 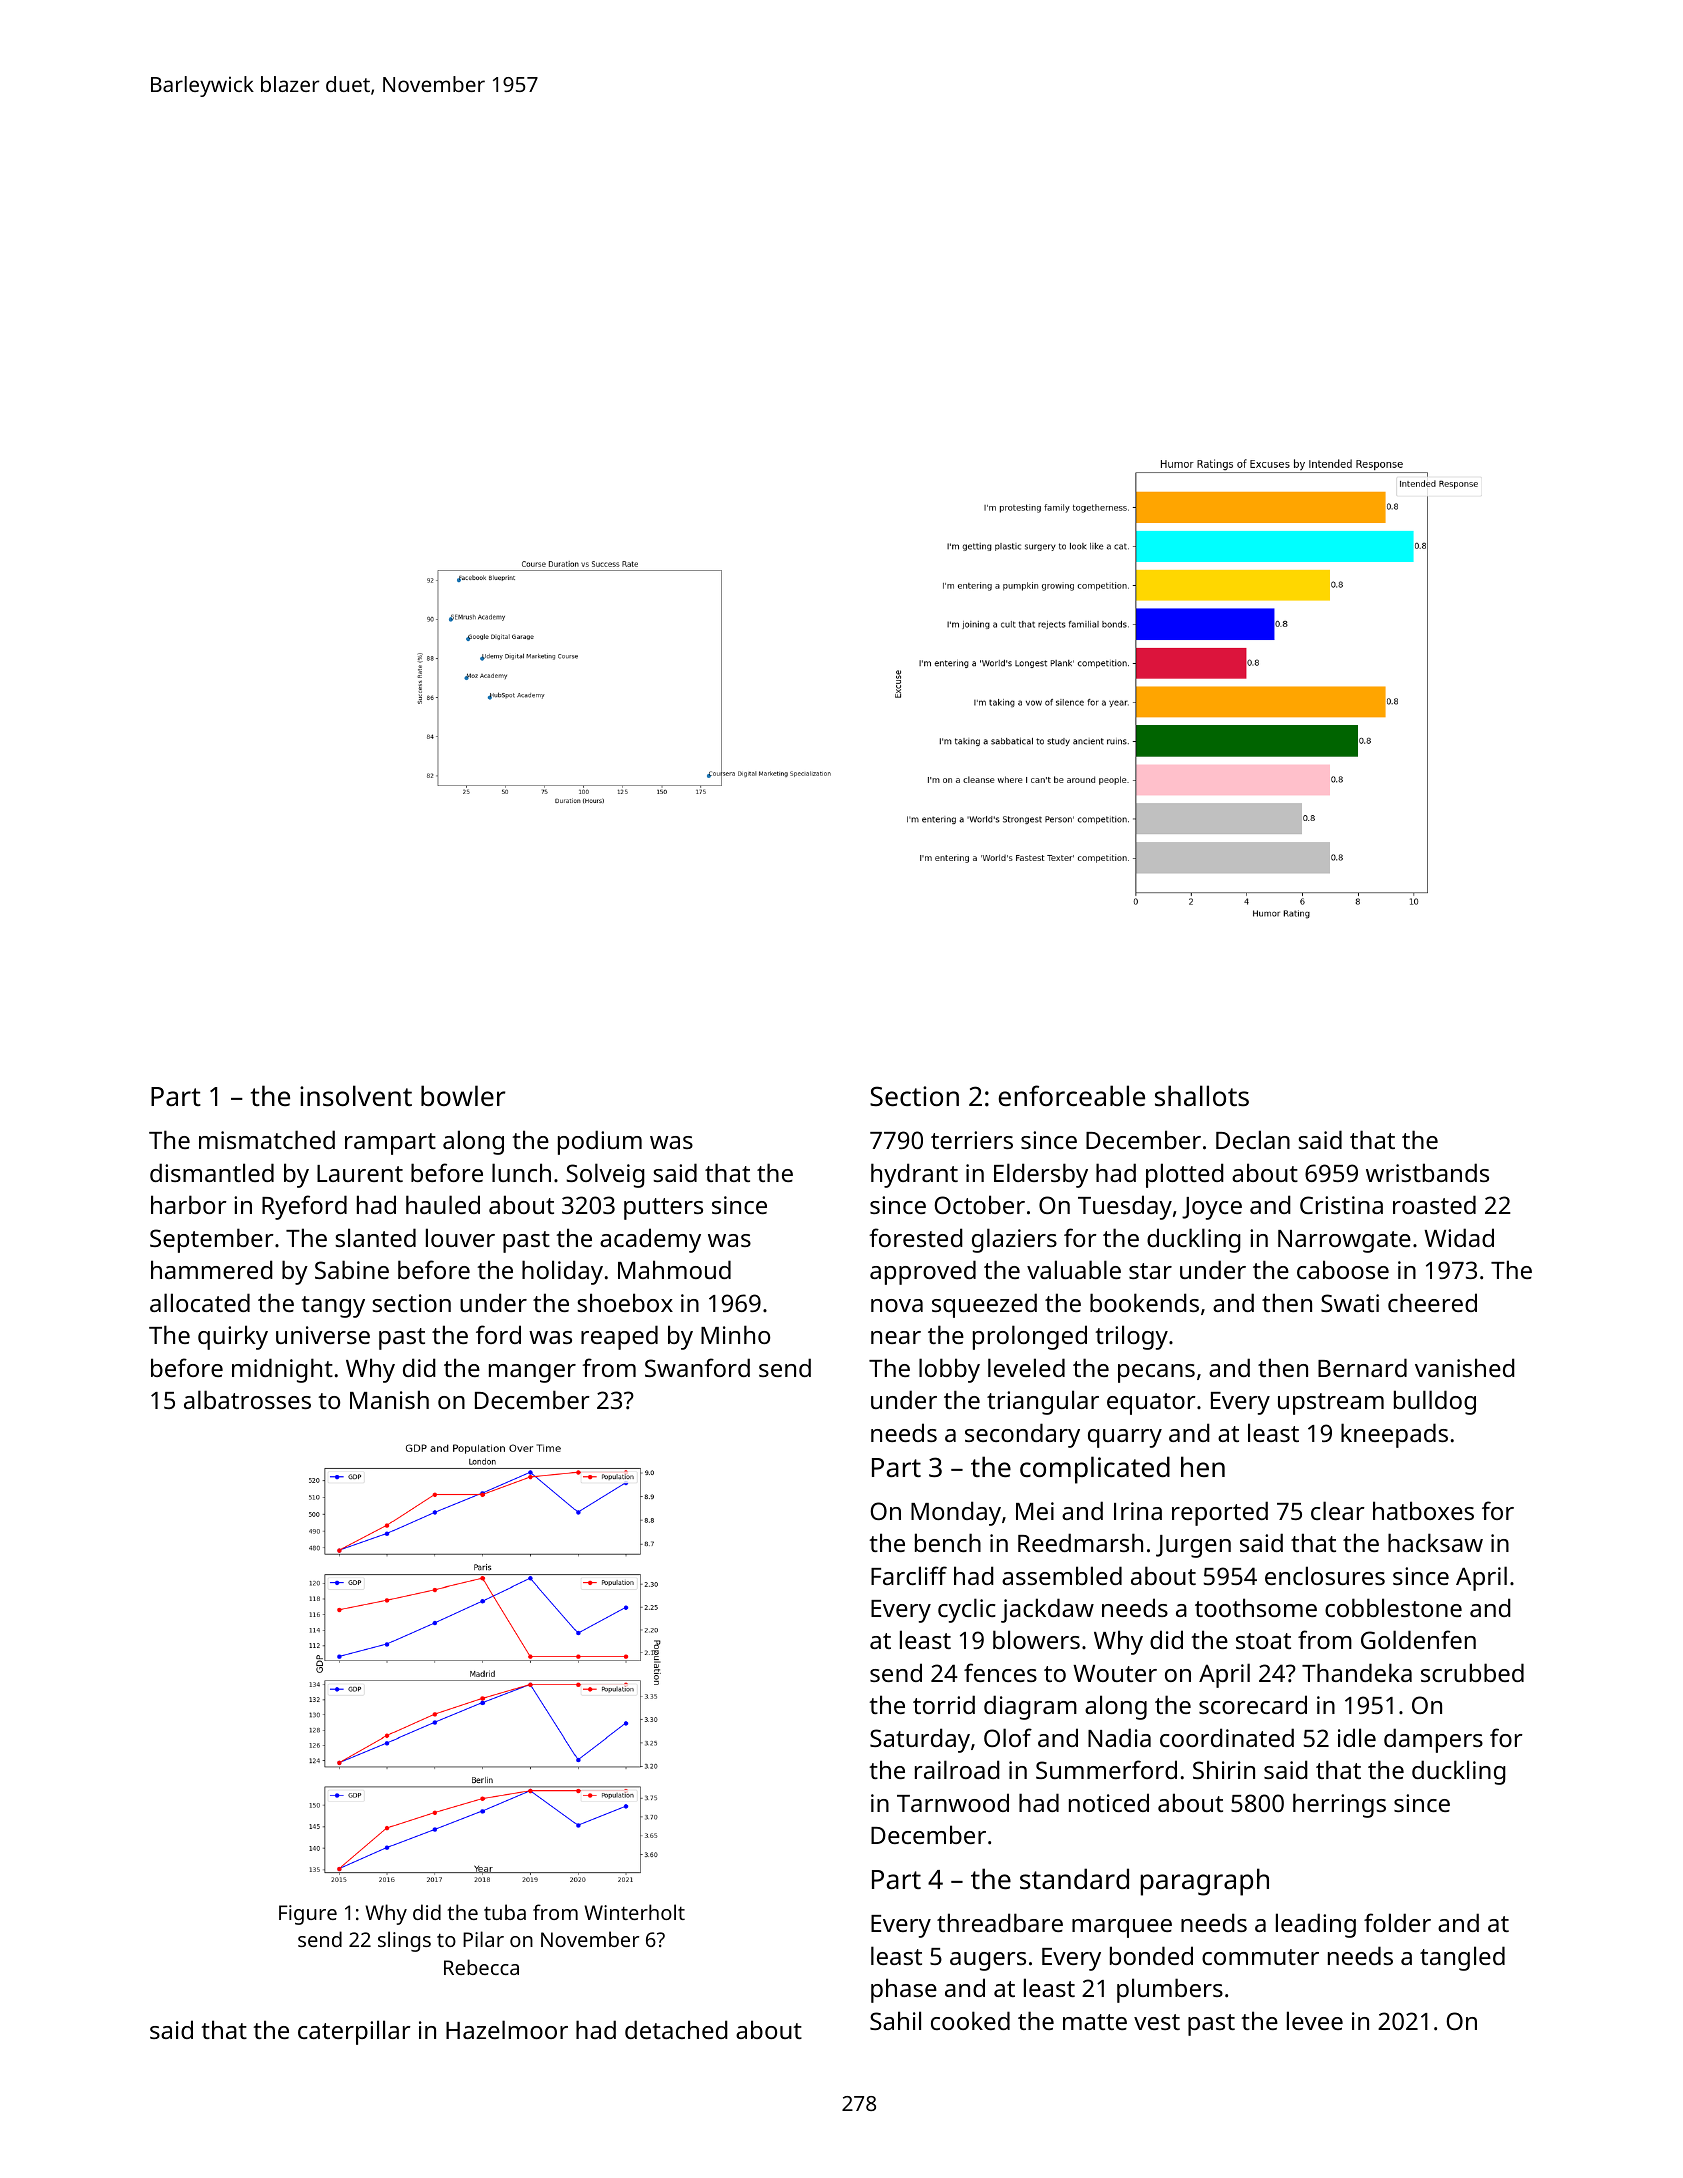 I want to click on hydrant, so click(x=914, y=1175).
